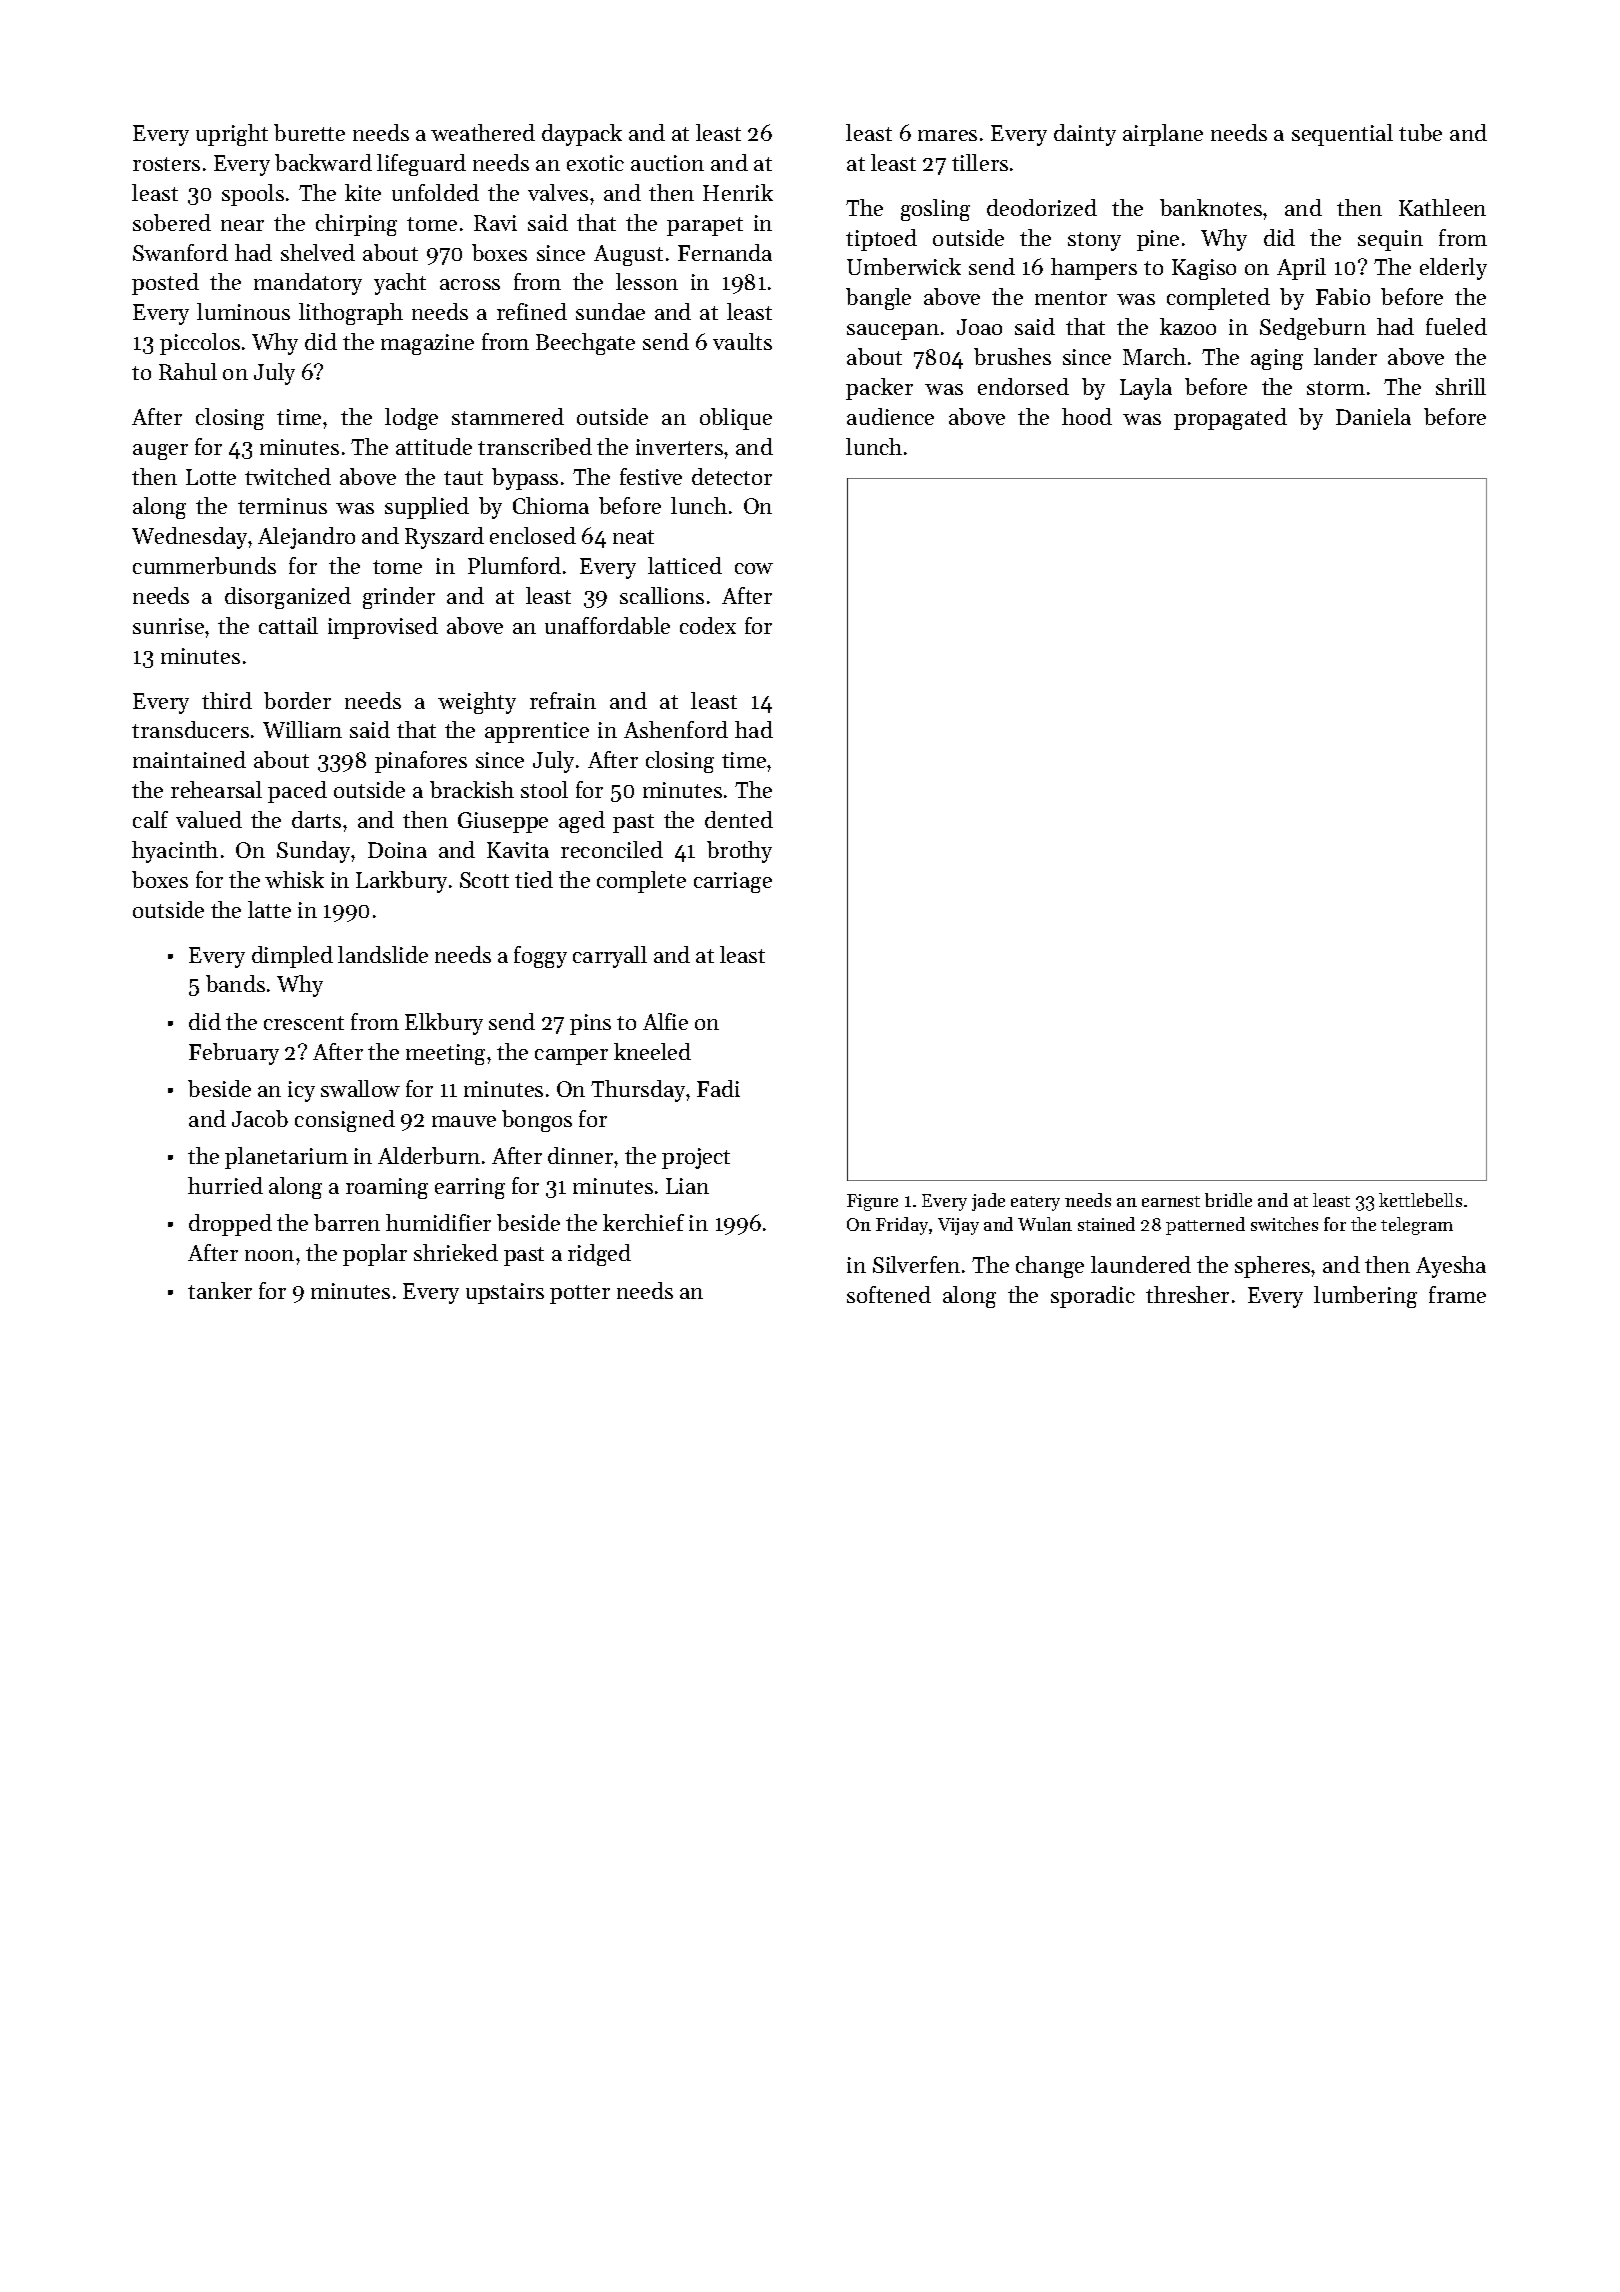  What do you see at coordinates (1390, 240) in the page?
I see `sequin` at bounding box center [1390, 240].
